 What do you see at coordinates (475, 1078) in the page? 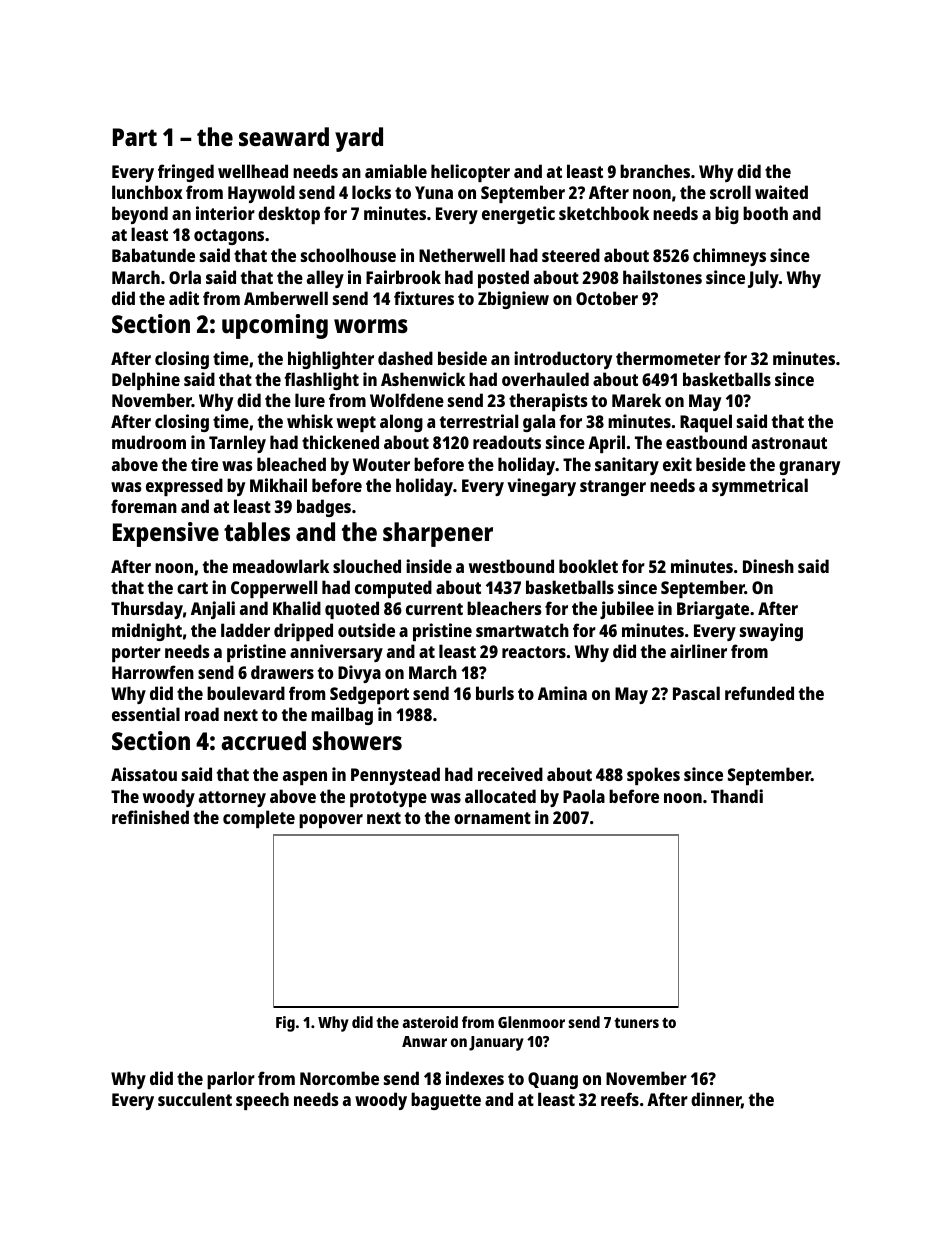
I see `indexes` at bounding box center [475, 1078].
